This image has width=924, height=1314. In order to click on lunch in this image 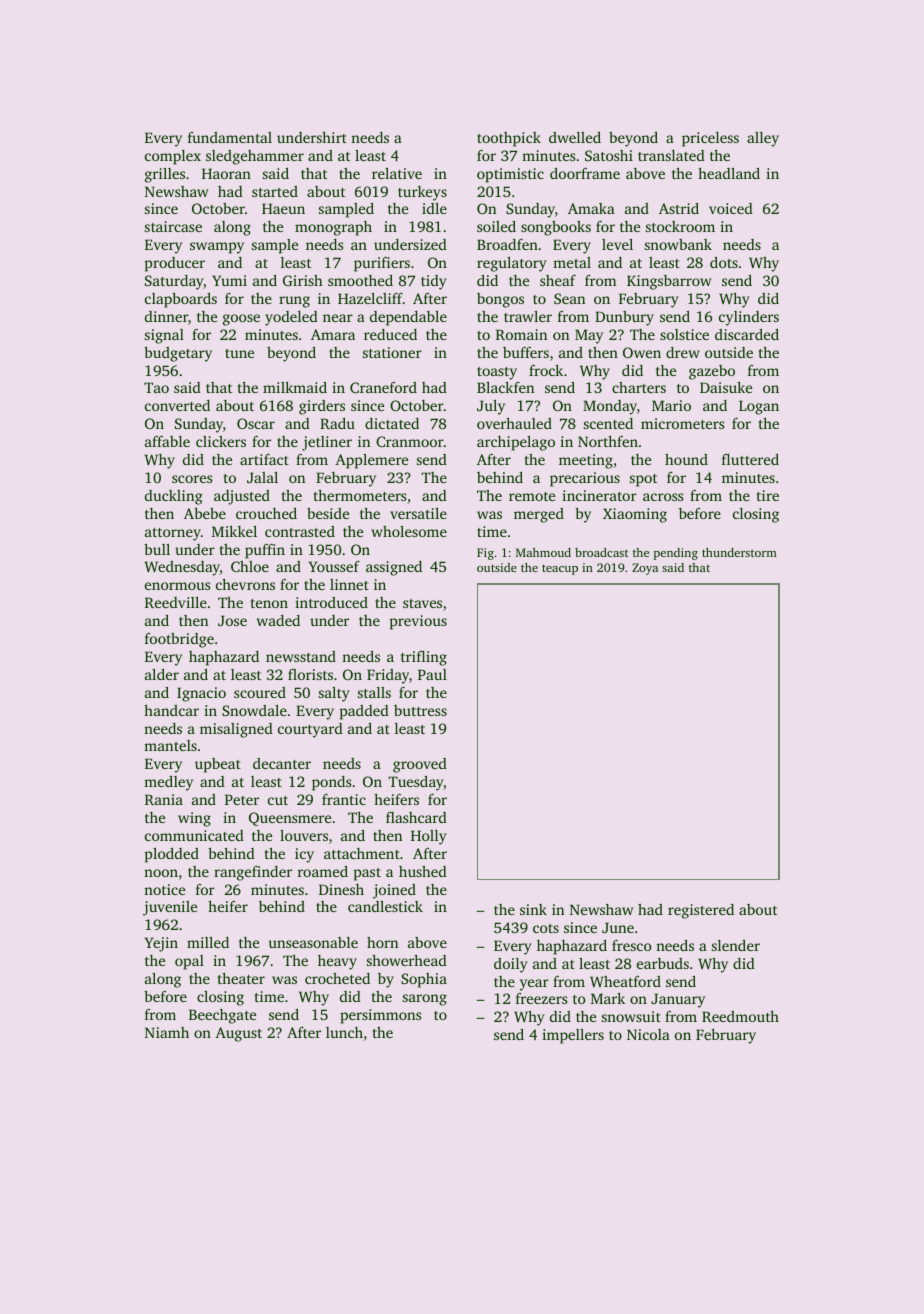, I will do `click(344, 1032)`.
